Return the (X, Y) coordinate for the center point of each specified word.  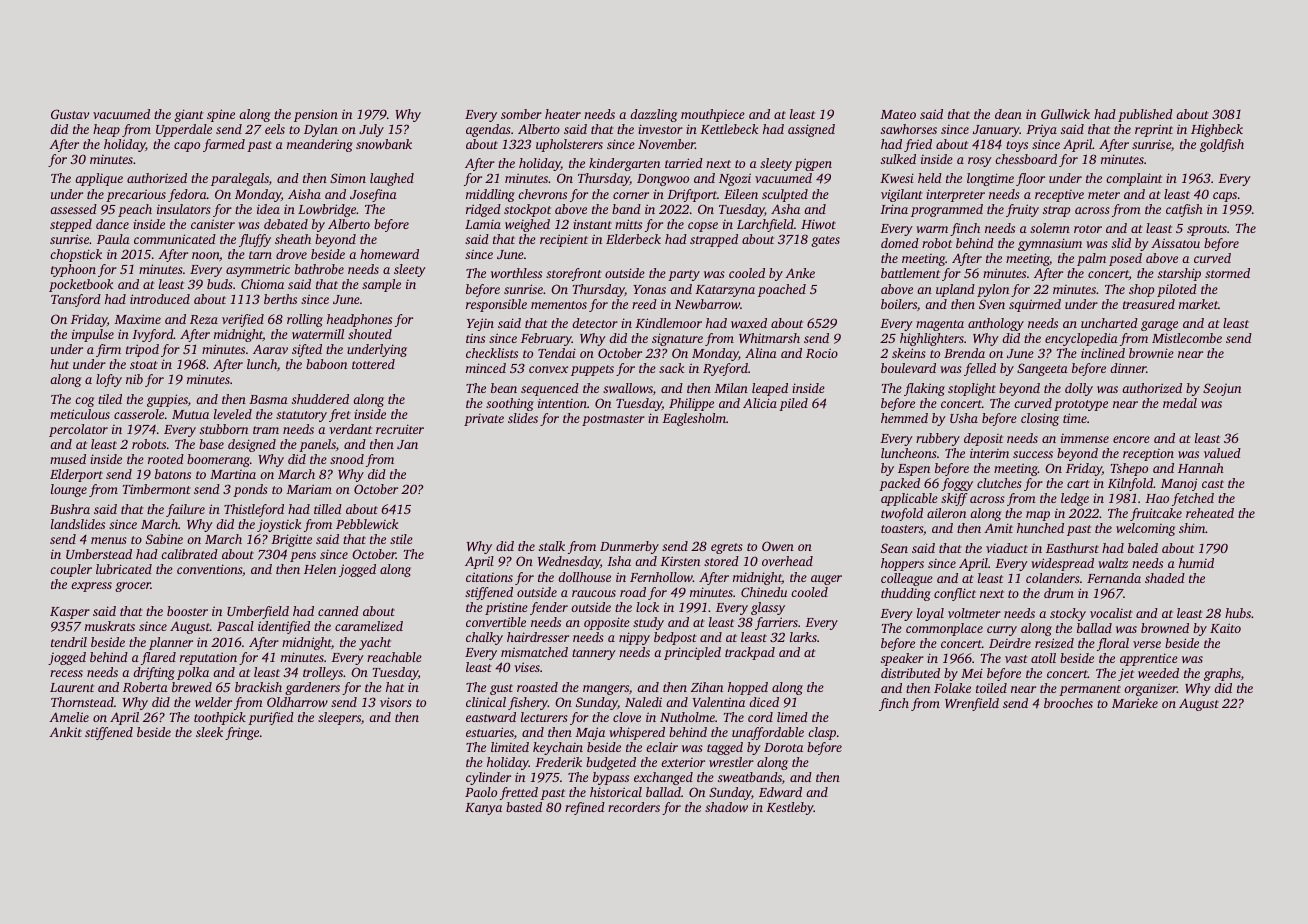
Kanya (483, 809)
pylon (993, 290)
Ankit (65, 732)
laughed (392, 179)
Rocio (822, 353)
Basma (268, 399)
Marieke (1135, 703)
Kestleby (790, 808)
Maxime (137, 319)
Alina (761, 353)
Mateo (898, 114)
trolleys (323, 673)
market (1198, 304)
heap (106, 130)
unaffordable (768, 733)
